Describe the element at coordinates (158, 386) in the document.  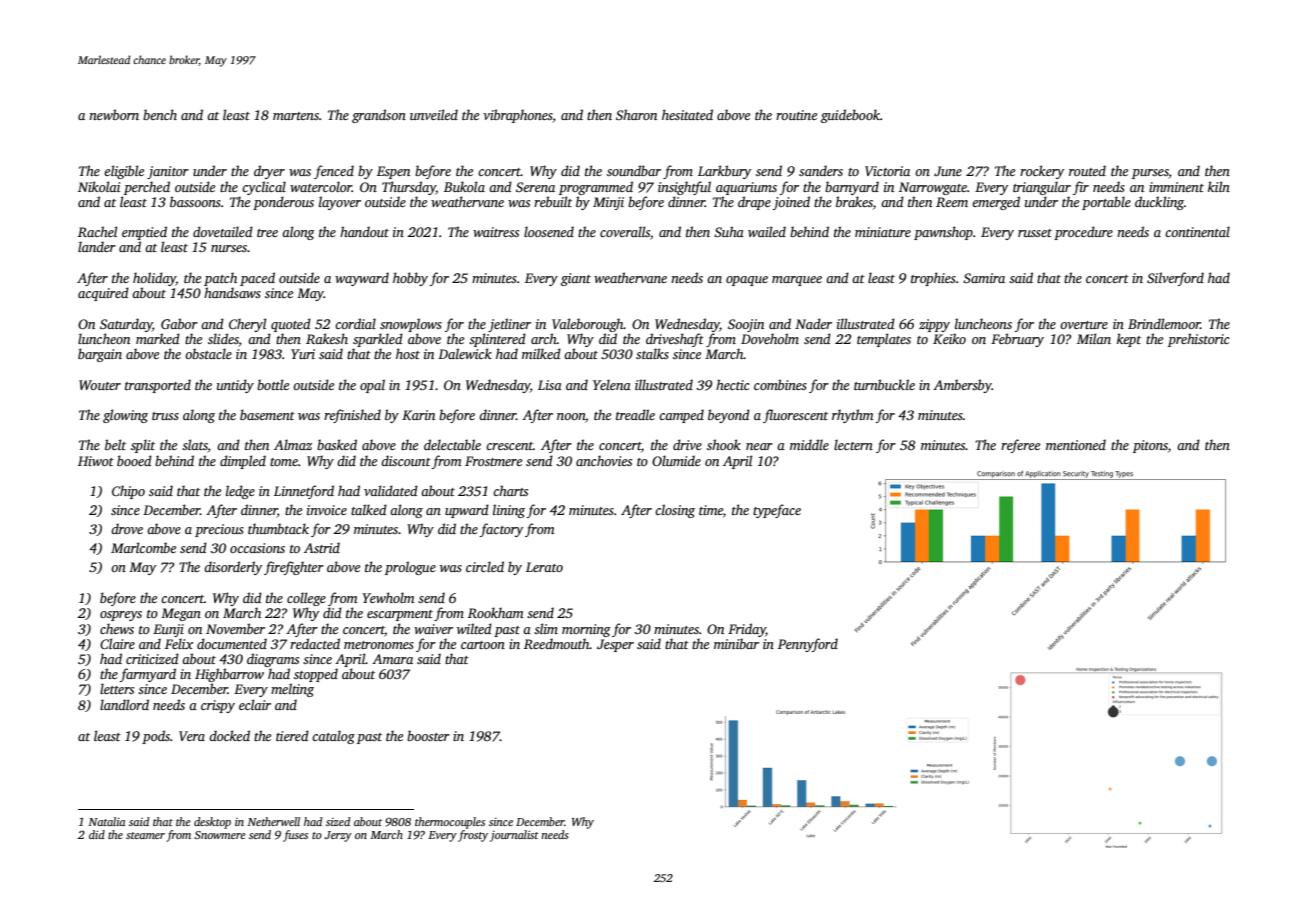
I see `transported` at that location.
